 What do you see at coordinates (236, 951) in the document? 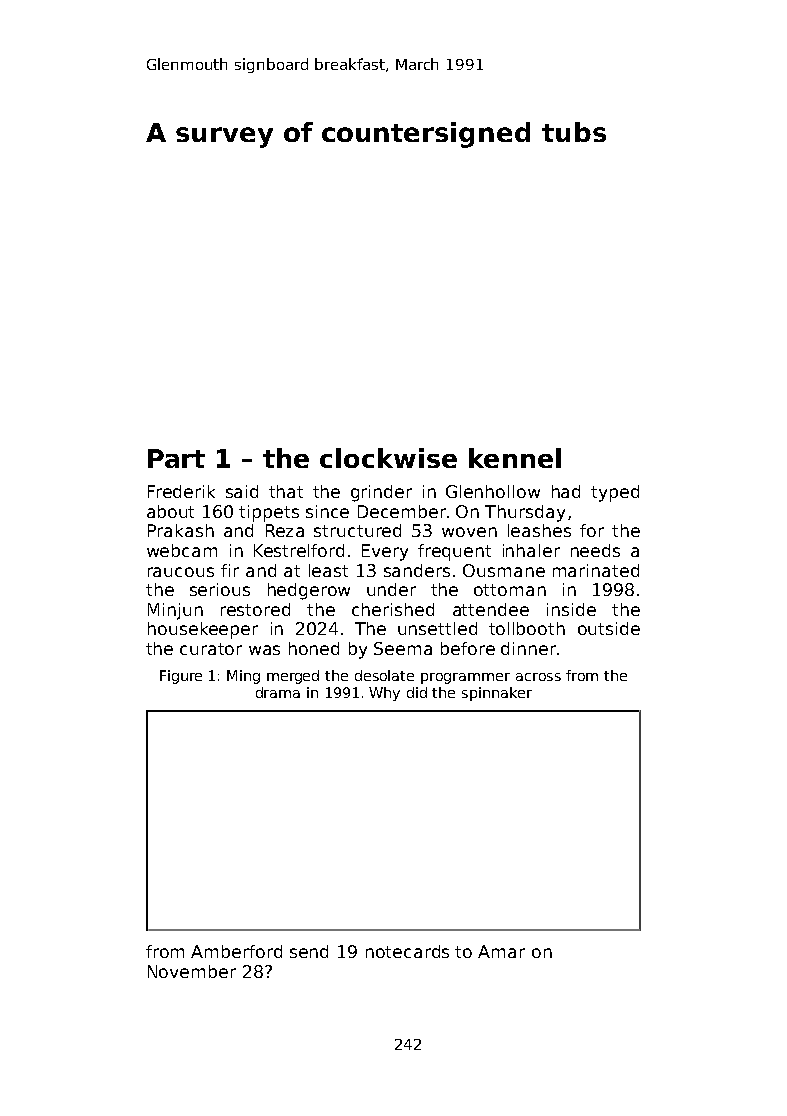
I see `Amberford` at bounding box center [236, 951].
